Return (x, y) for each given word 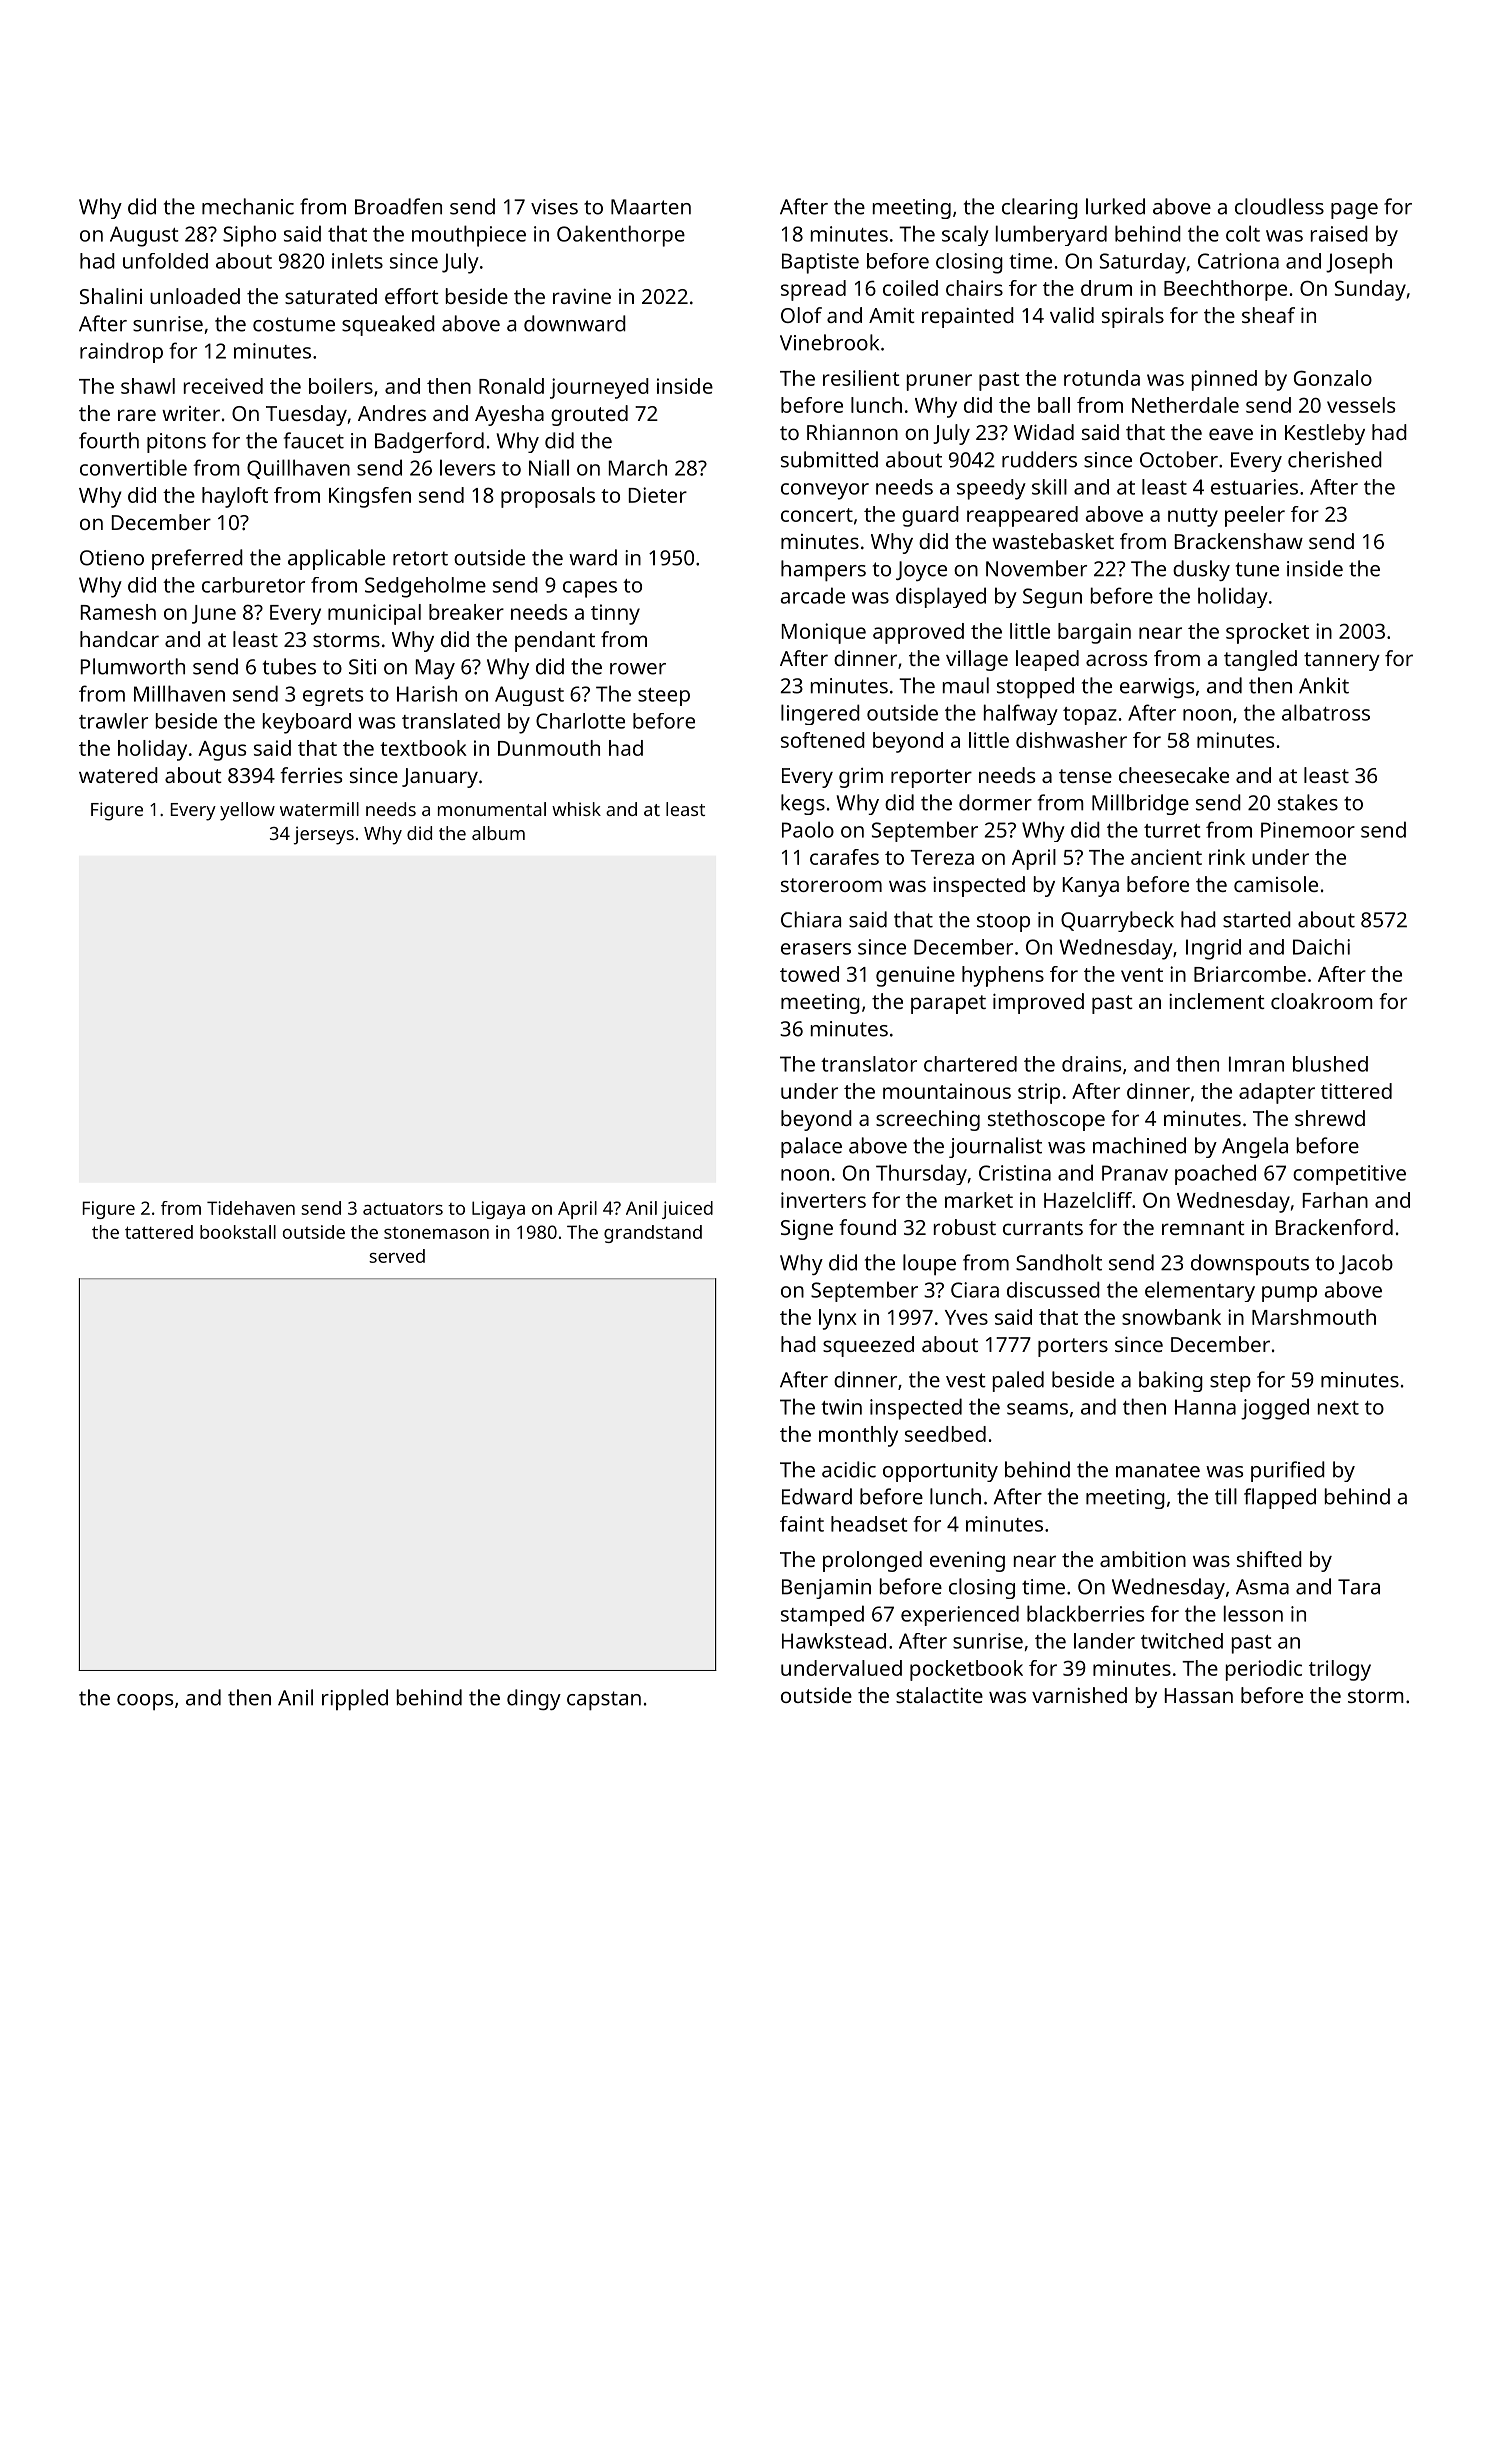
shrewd (1330, 1118)
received (223, 386)
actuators (403, 1209)
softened (823, 740)
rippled (355, 1699)
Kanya (1091, 887)
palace (811, 1147)
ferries (311, 775)
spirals (1133, 317)
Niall (549, 467)
